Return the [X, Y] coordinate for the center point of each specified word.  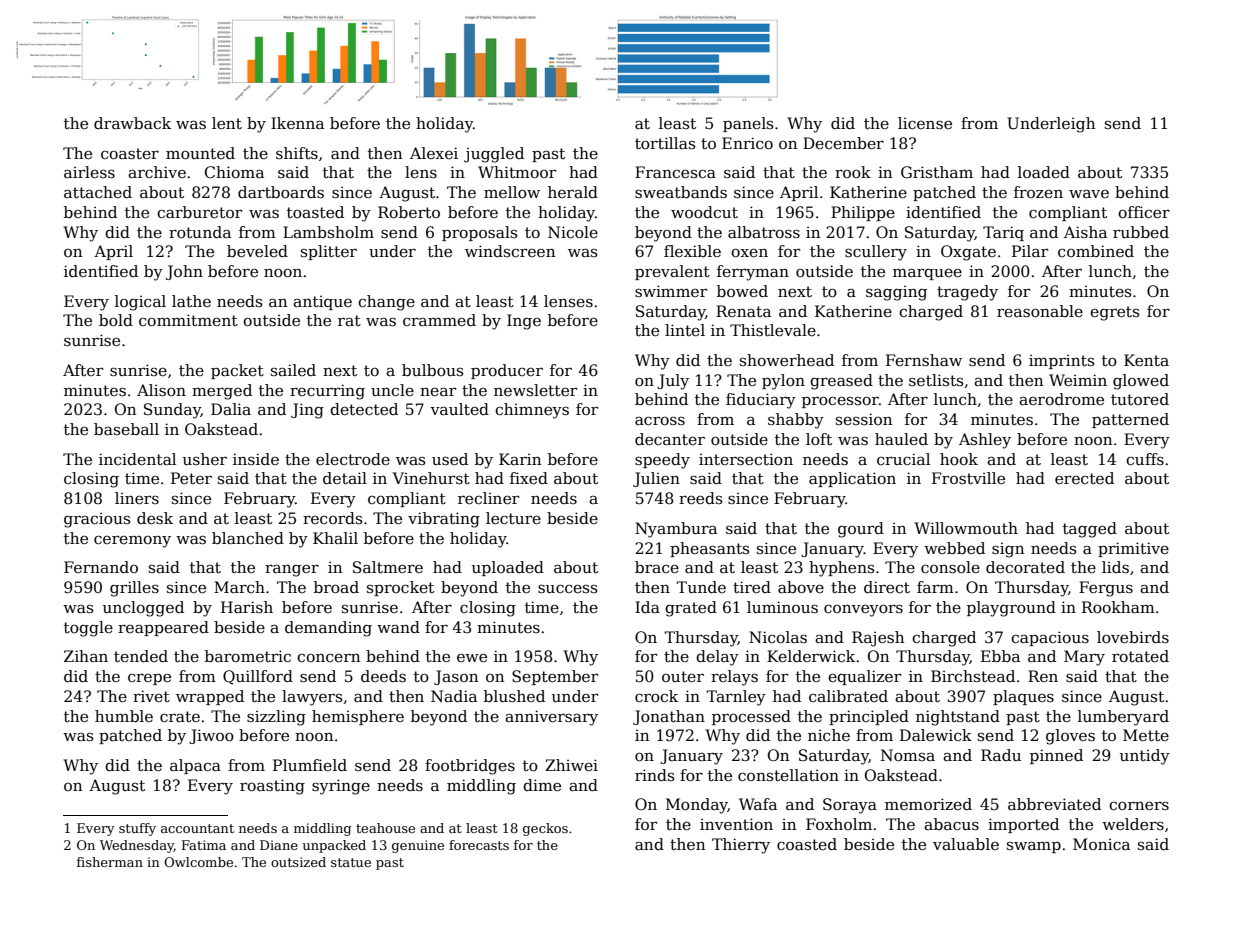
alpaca [195, 766]
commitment [188, 320]
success [568, 588]
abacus [951, 824]
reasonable [1040, 311]
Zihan [86, 656]
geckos [545, 829]
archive [157, 172]
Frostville [968, 478]
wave [1089, 193]
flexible [692, 251]
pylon [783, 382]
